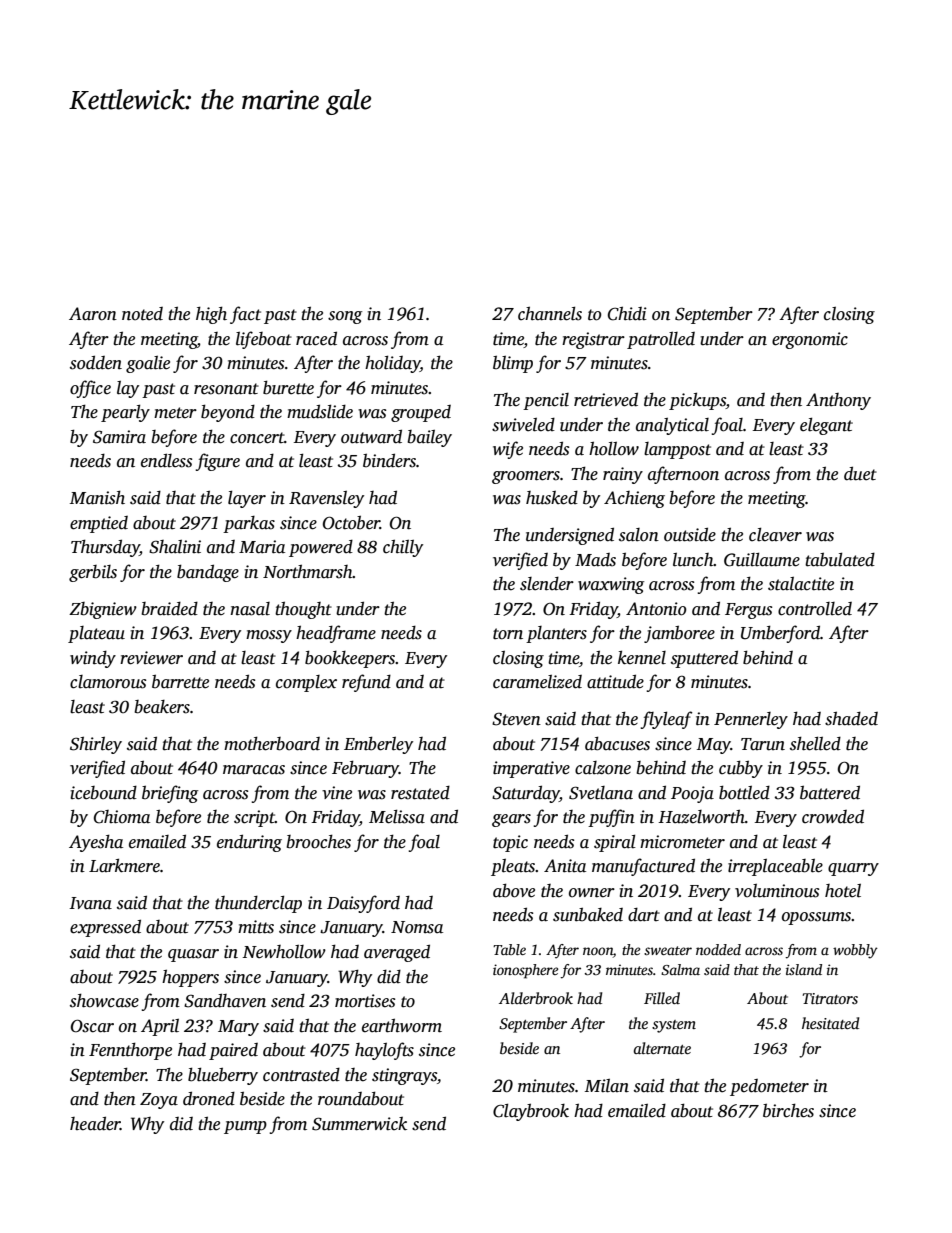  Describe the element at coordinates (775, 534) in the screenshot. I see `cleaver` at that location.
